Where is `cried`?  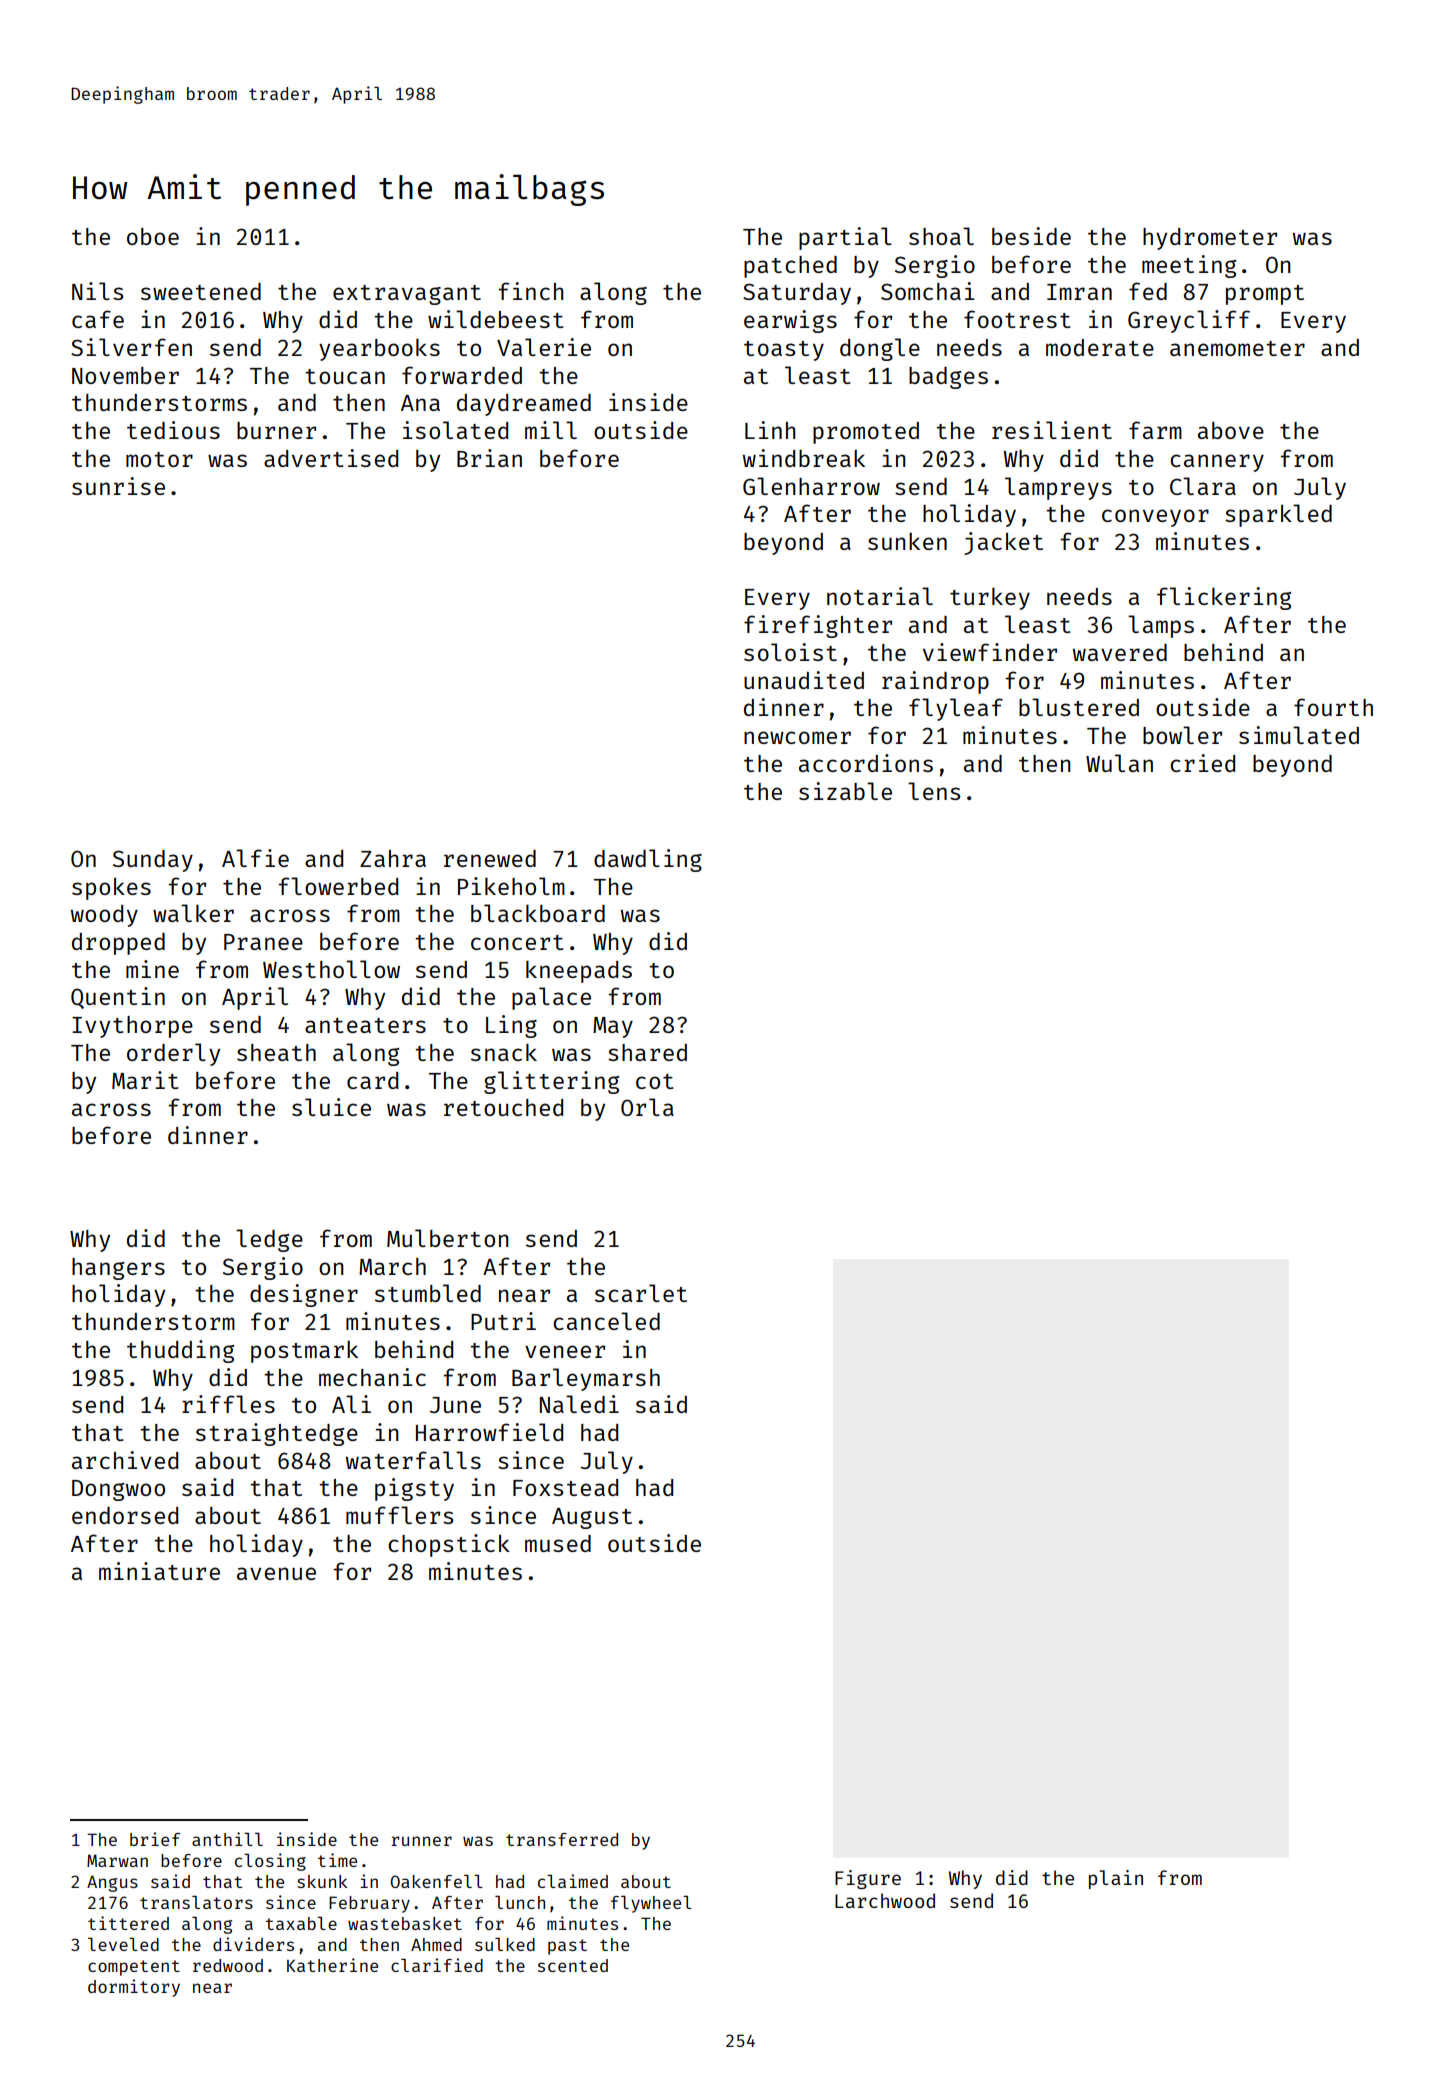
cried is located at coordinates (1202, 763).
